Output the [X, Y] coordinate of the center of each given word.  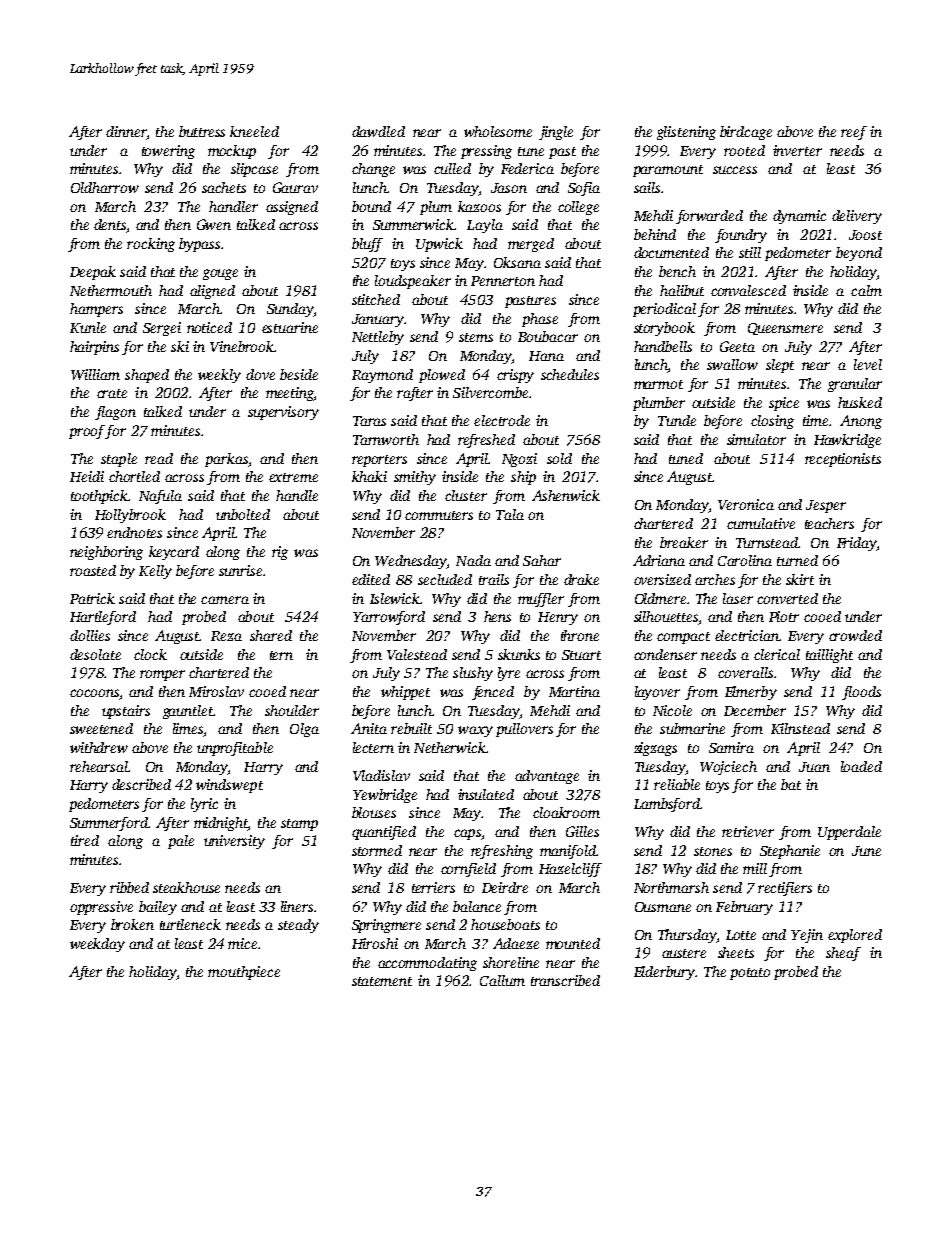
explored [855, 936]
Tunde [677, 420]
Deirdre [505, 887]
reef [854, 133]
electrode [502, 420]
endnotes [134, 532]
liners [297, 906]
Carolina [745, 560]
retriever [748, 831]
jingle [556, 133]
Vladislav [381, 775]
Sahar [542, 560]
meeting [290, 394]
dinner [126, 133]
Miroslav [216, 691]
